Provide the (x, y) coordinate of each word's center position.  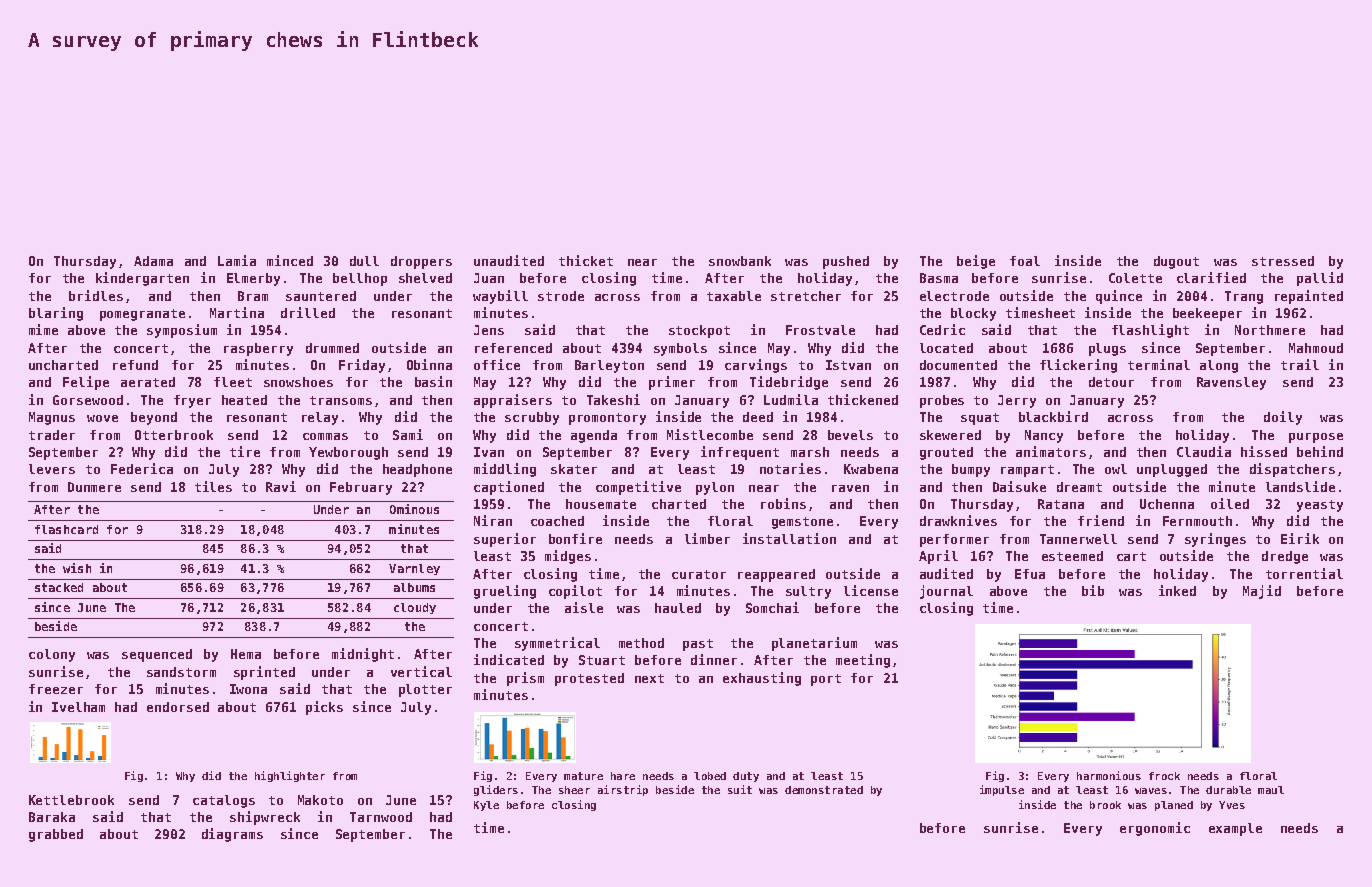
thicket (586, 260)
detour (1111, 382)
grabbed (56, 835)
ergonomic (1155, 829)
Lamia (237, 260)
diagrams (232, 835)
